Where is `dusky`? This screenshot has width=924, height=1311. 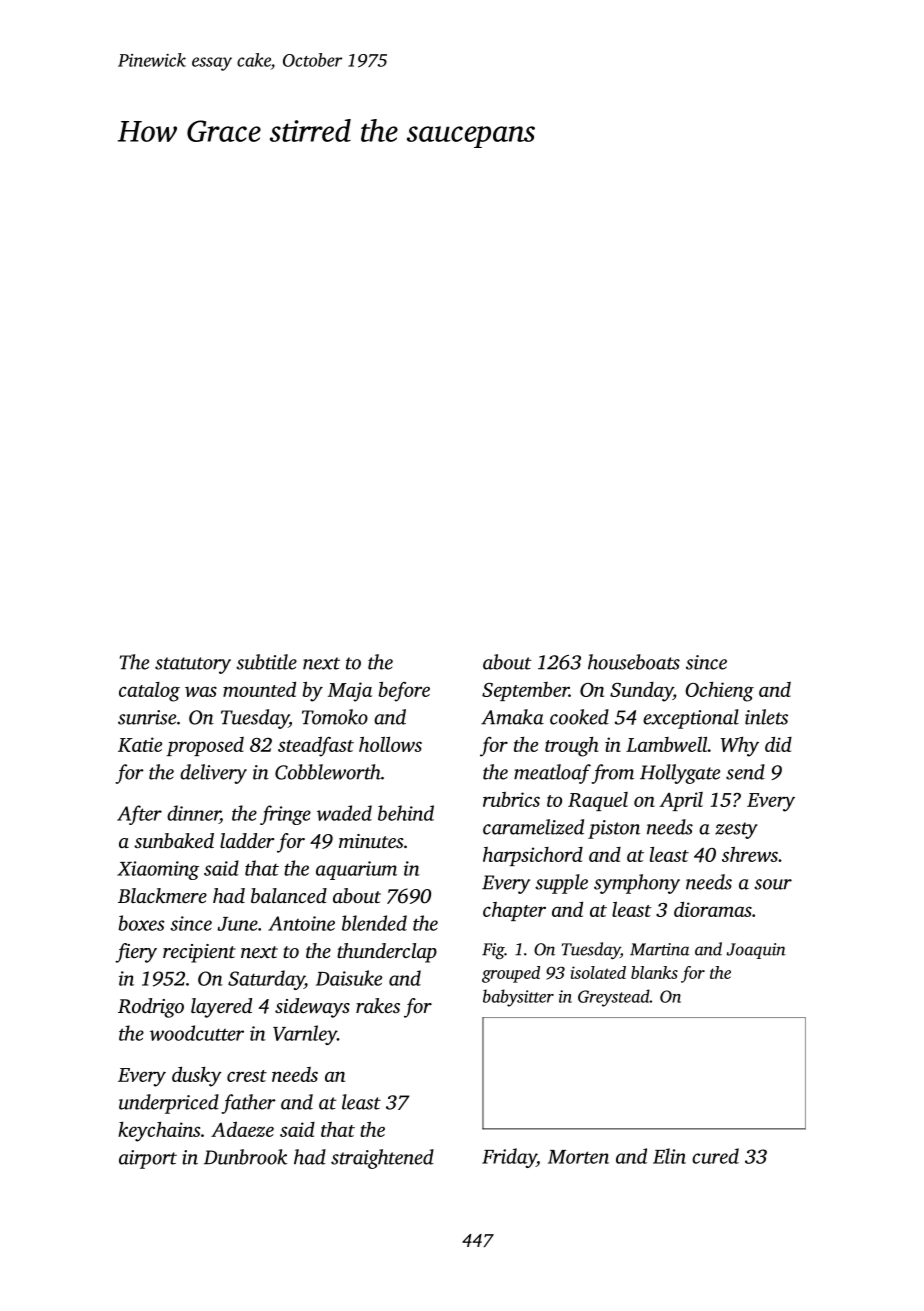 dusky is located at coordinates (197, 1077).
